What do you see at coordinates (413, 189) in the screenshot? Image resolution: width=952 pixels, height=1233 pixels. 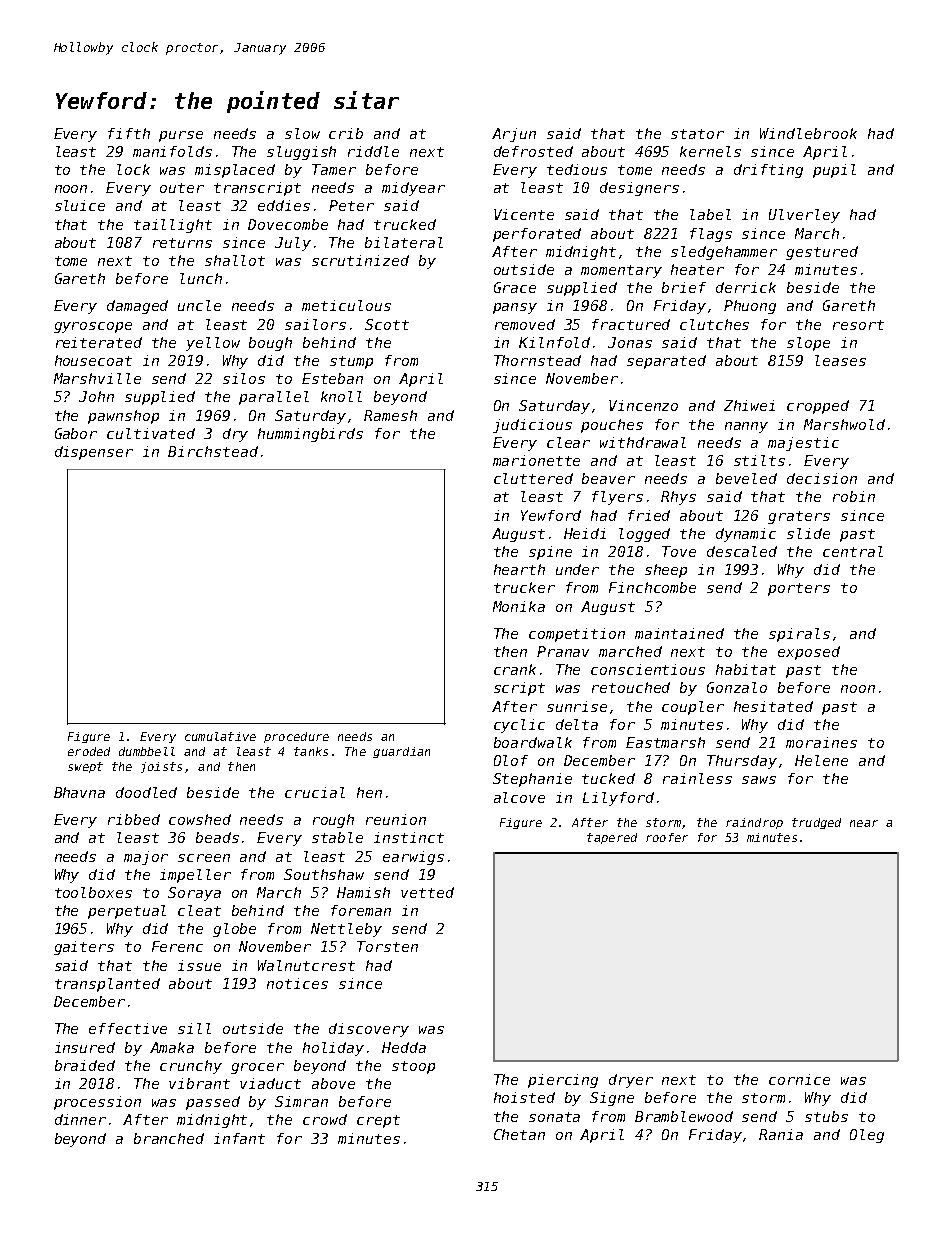 I see `midyear` at bounding box center [413, 189].
